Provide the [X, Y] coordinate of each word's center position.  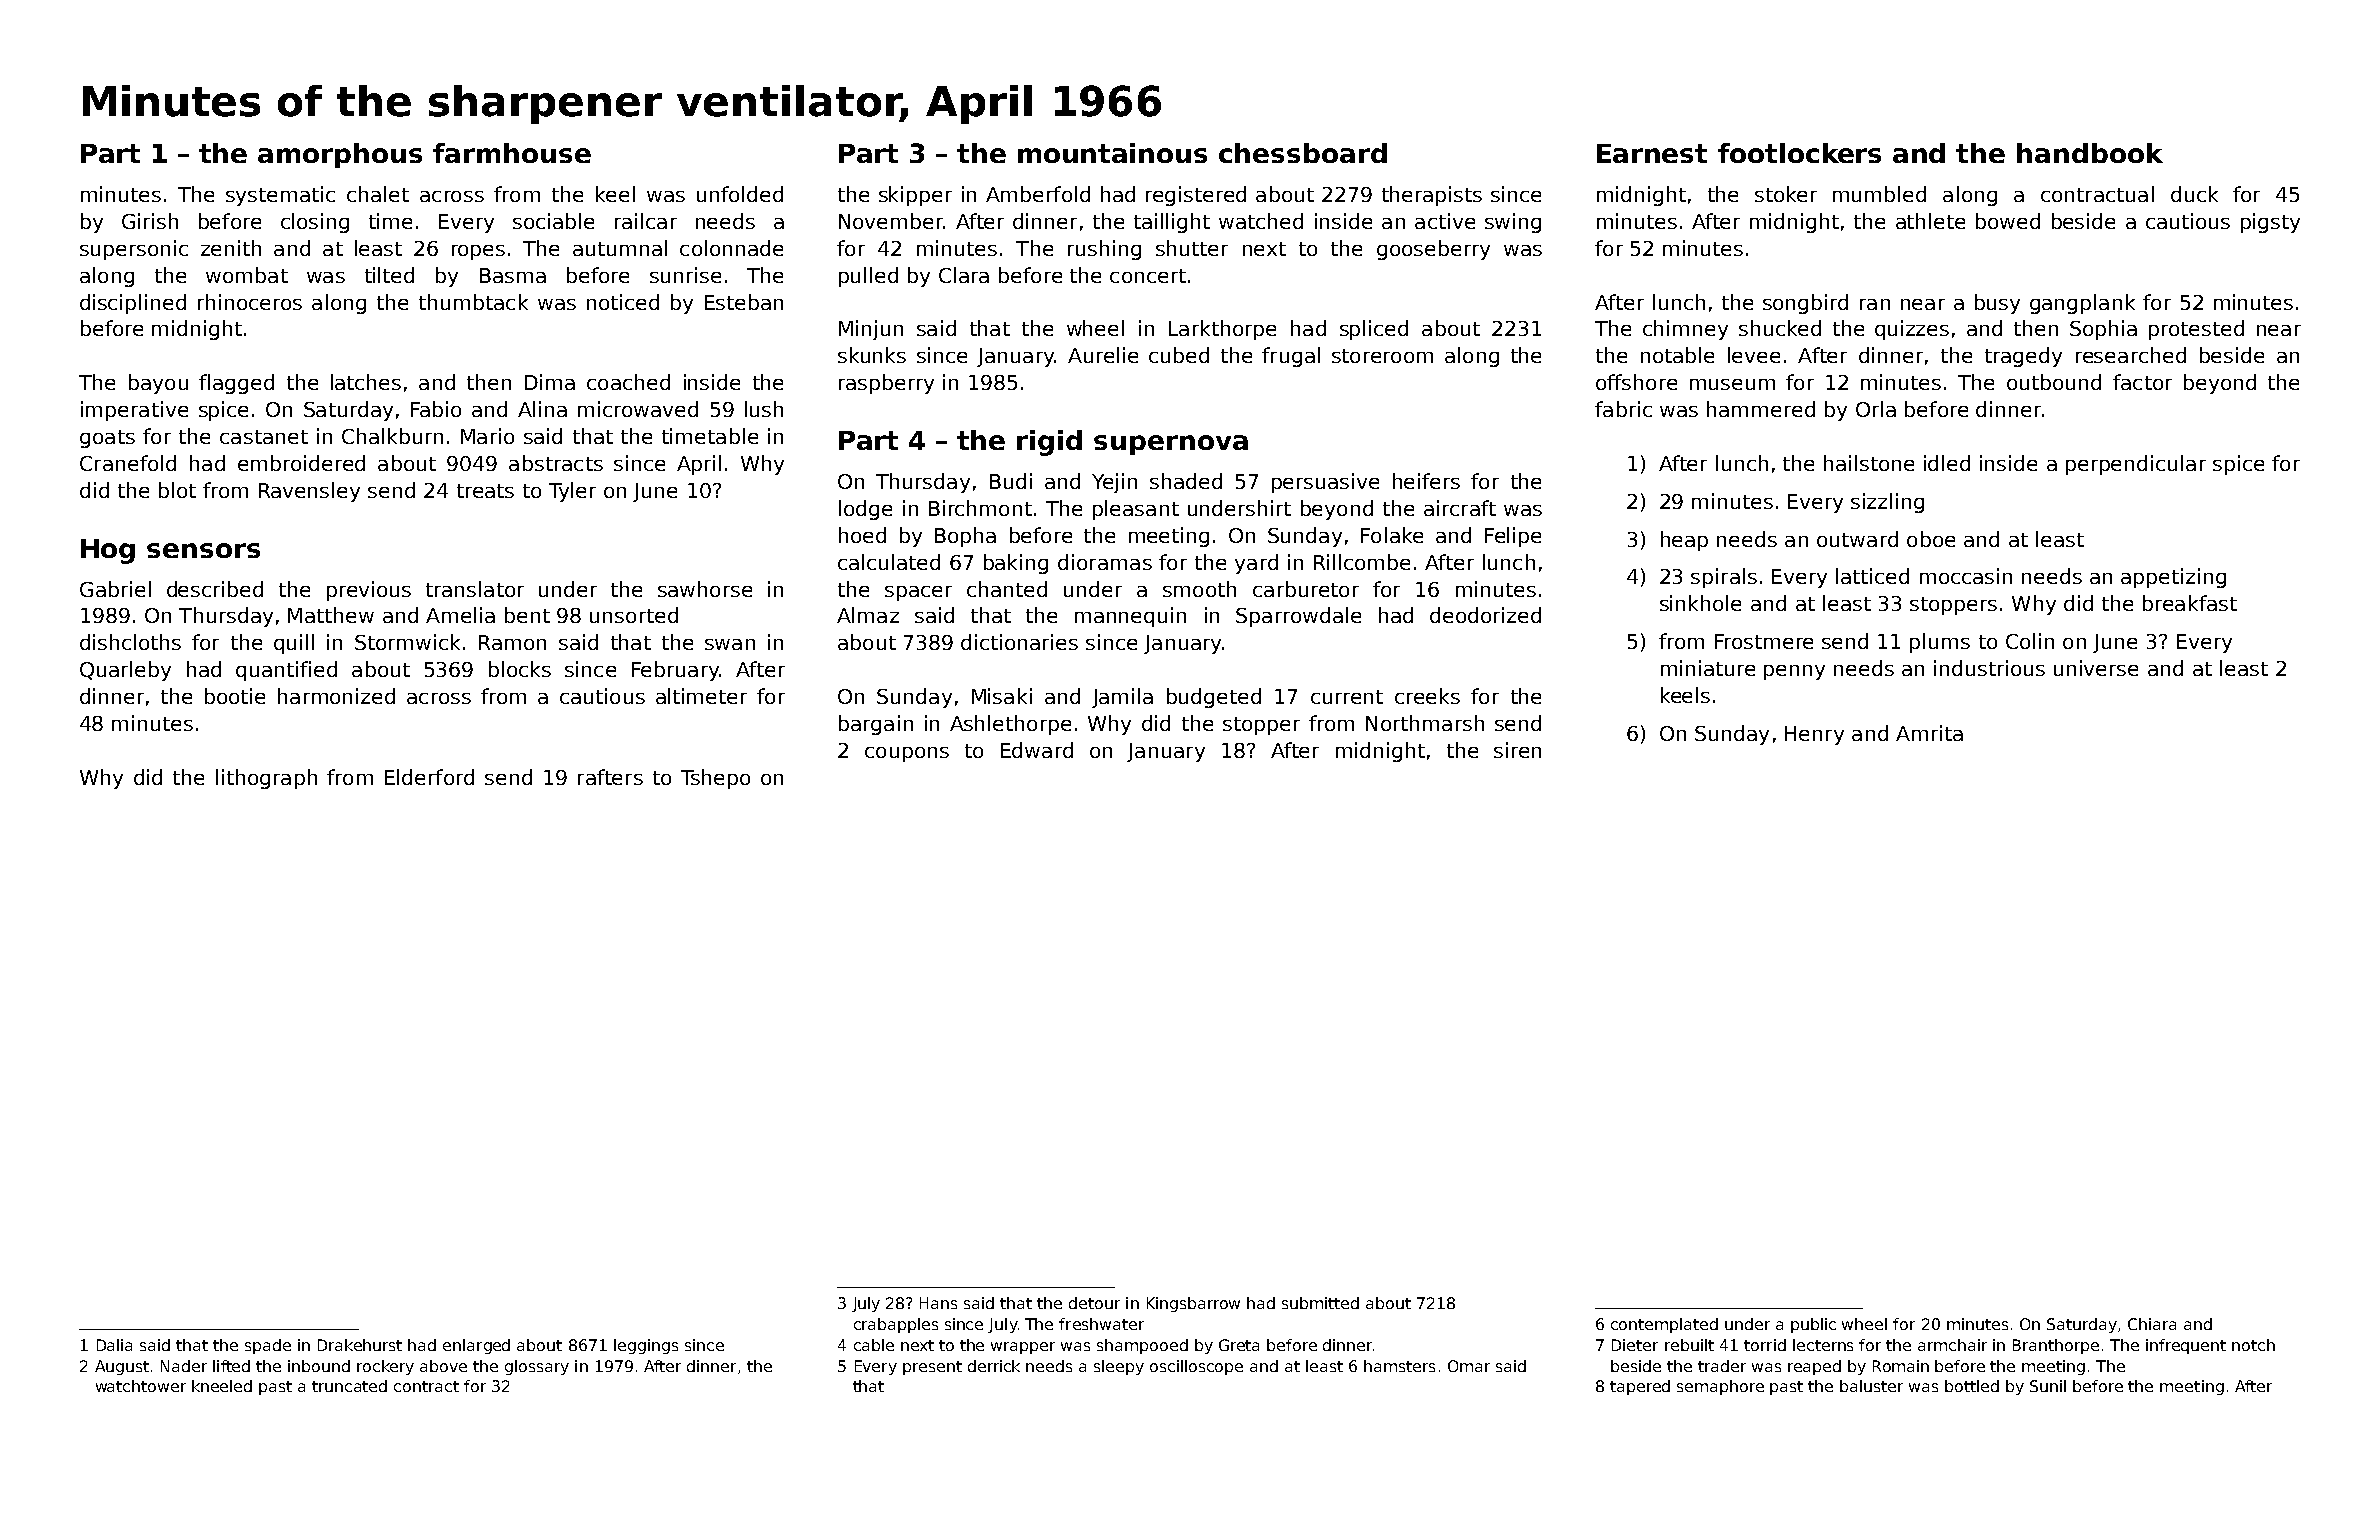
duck [2194, 194]
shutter [1192, 248]
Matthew [331, 615]
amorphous [340, 155]
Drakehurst [360, 1345]
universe [2096, 668]
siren [1517, 750]
